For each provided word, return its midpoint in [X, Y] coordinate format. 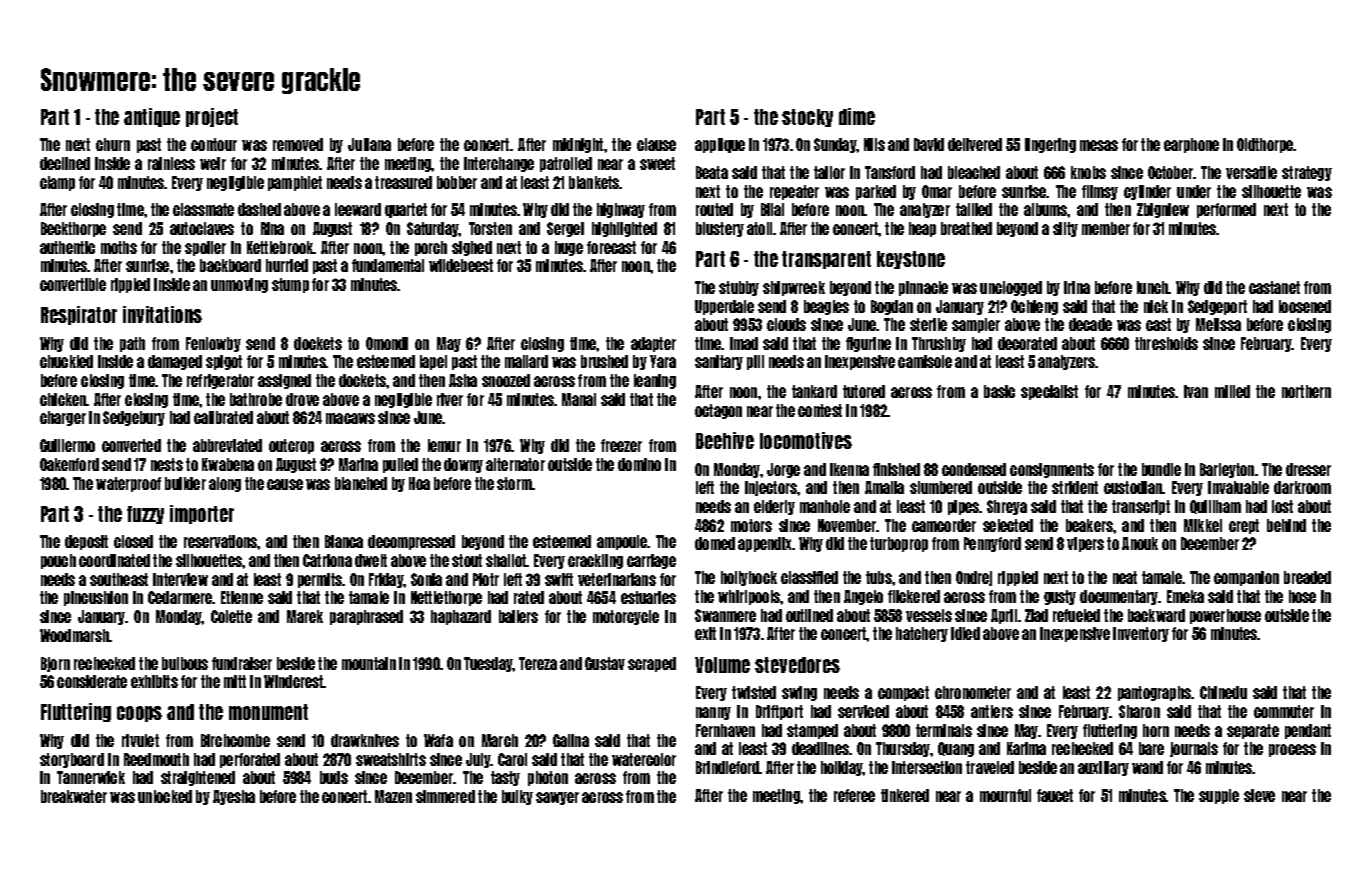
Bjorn [55, 664]
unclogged [1011, 288]
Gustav [605, 663]
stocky [807, 118]
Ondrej [974, 578]
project [212, 117]
